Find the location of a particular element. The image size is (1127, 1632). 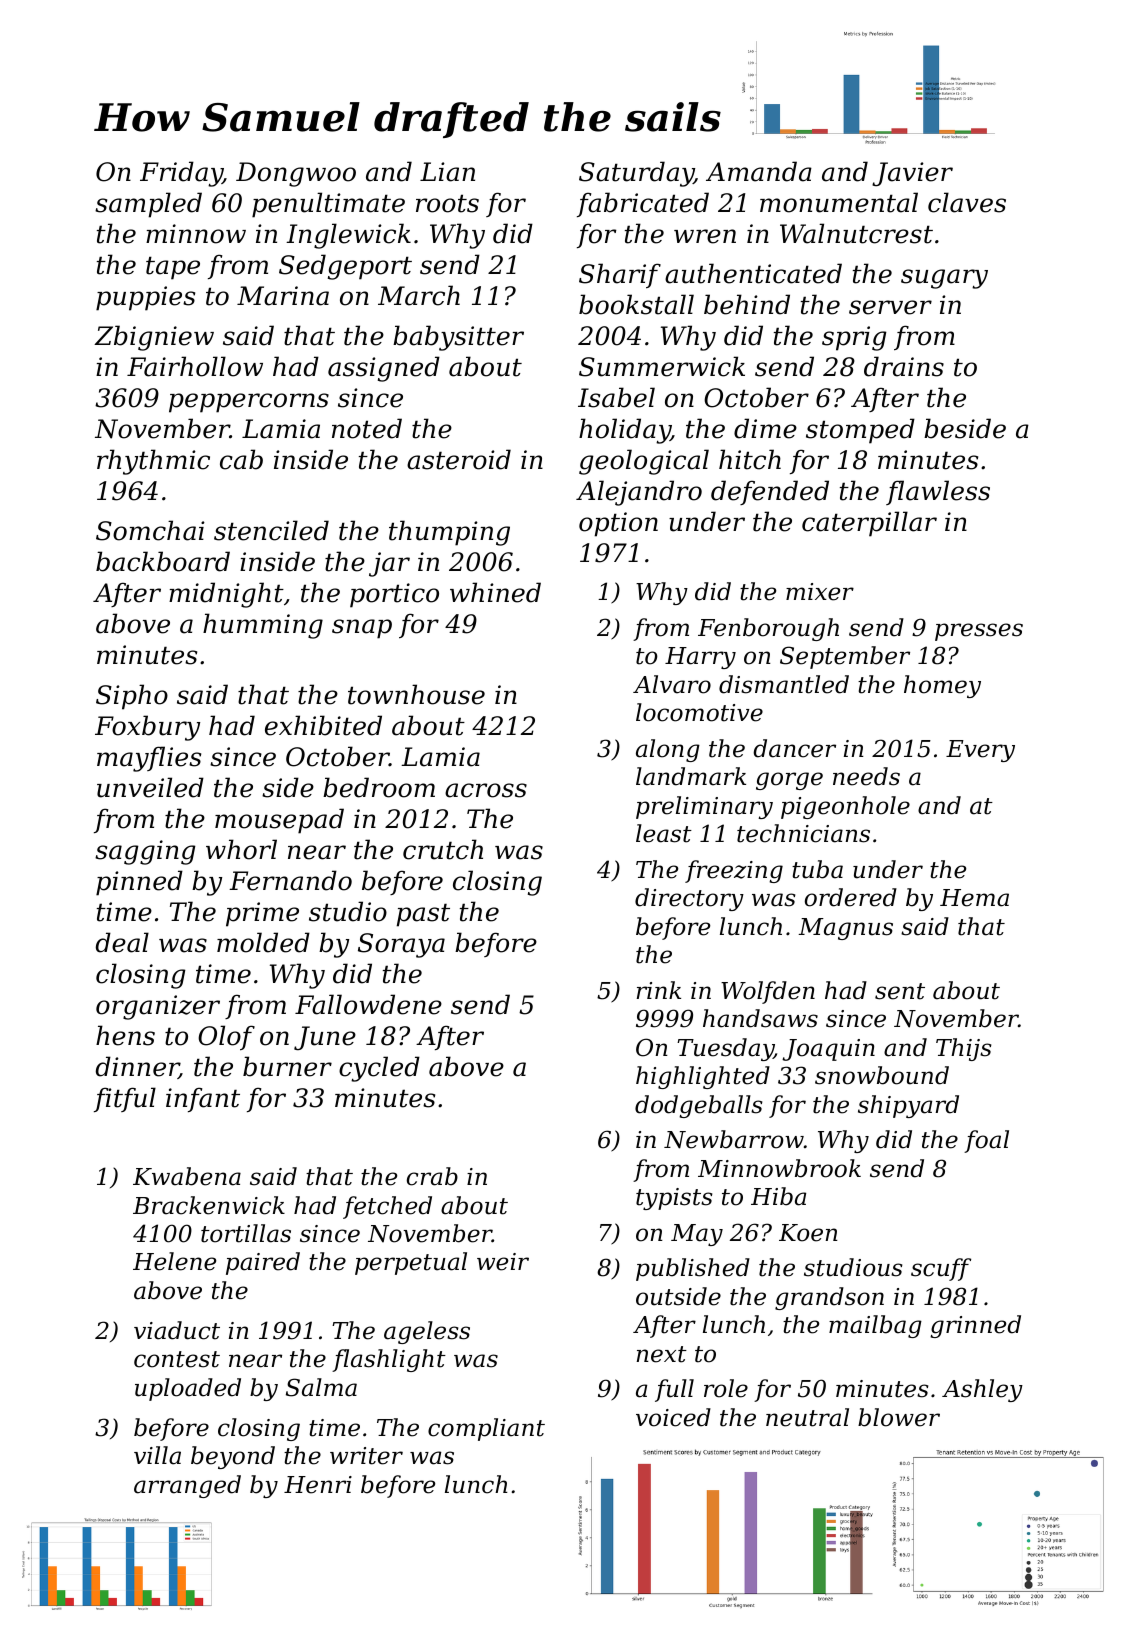

crab is located at coordinates (432, 1176).
